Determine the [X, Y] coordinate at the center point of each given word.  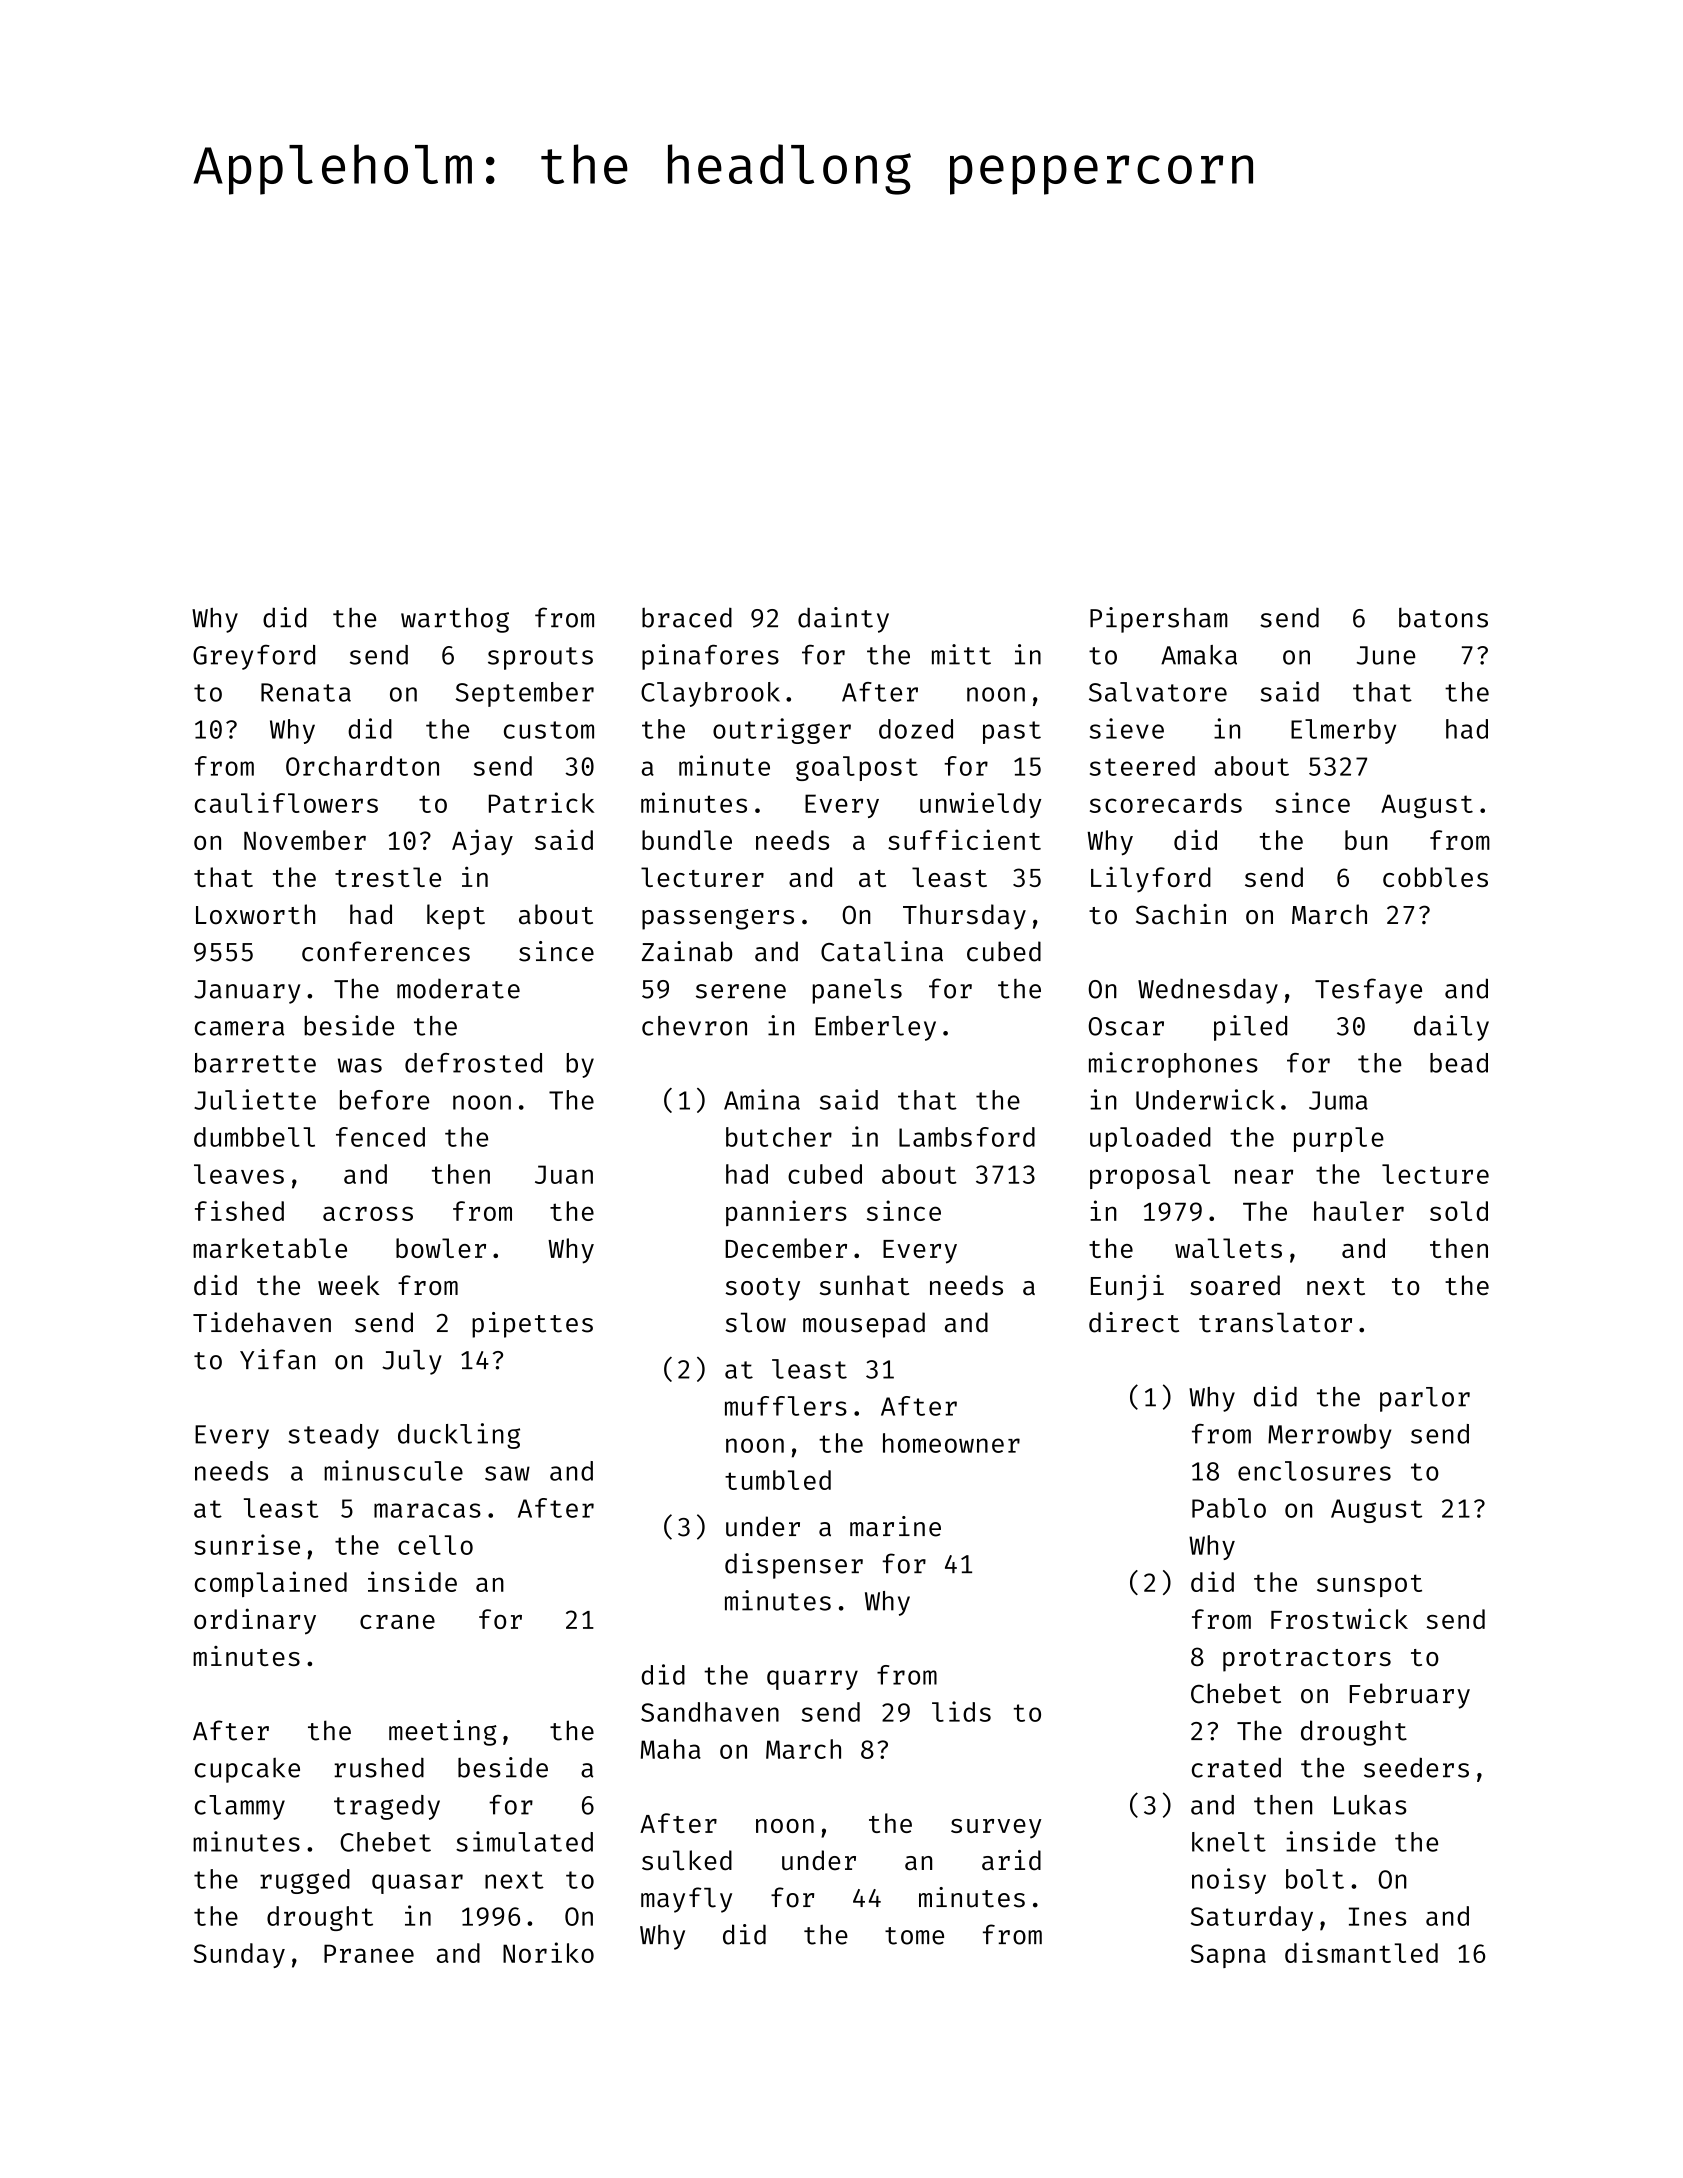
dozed [916, 729]
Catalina [882, 951]
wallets [1228, 1248]
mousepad [864, 1325]
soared [1235, 1285]
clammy [240, 1807]
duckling [459, 1436]
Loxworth [255, 914]
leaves [239, 1174]
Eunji [1127, 1288]
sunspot [1369, 1585]
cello [435, 1545]
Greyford [254, 657]
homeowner [951, 1443]
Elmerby [1343, 731]
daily [1451, 1028]
